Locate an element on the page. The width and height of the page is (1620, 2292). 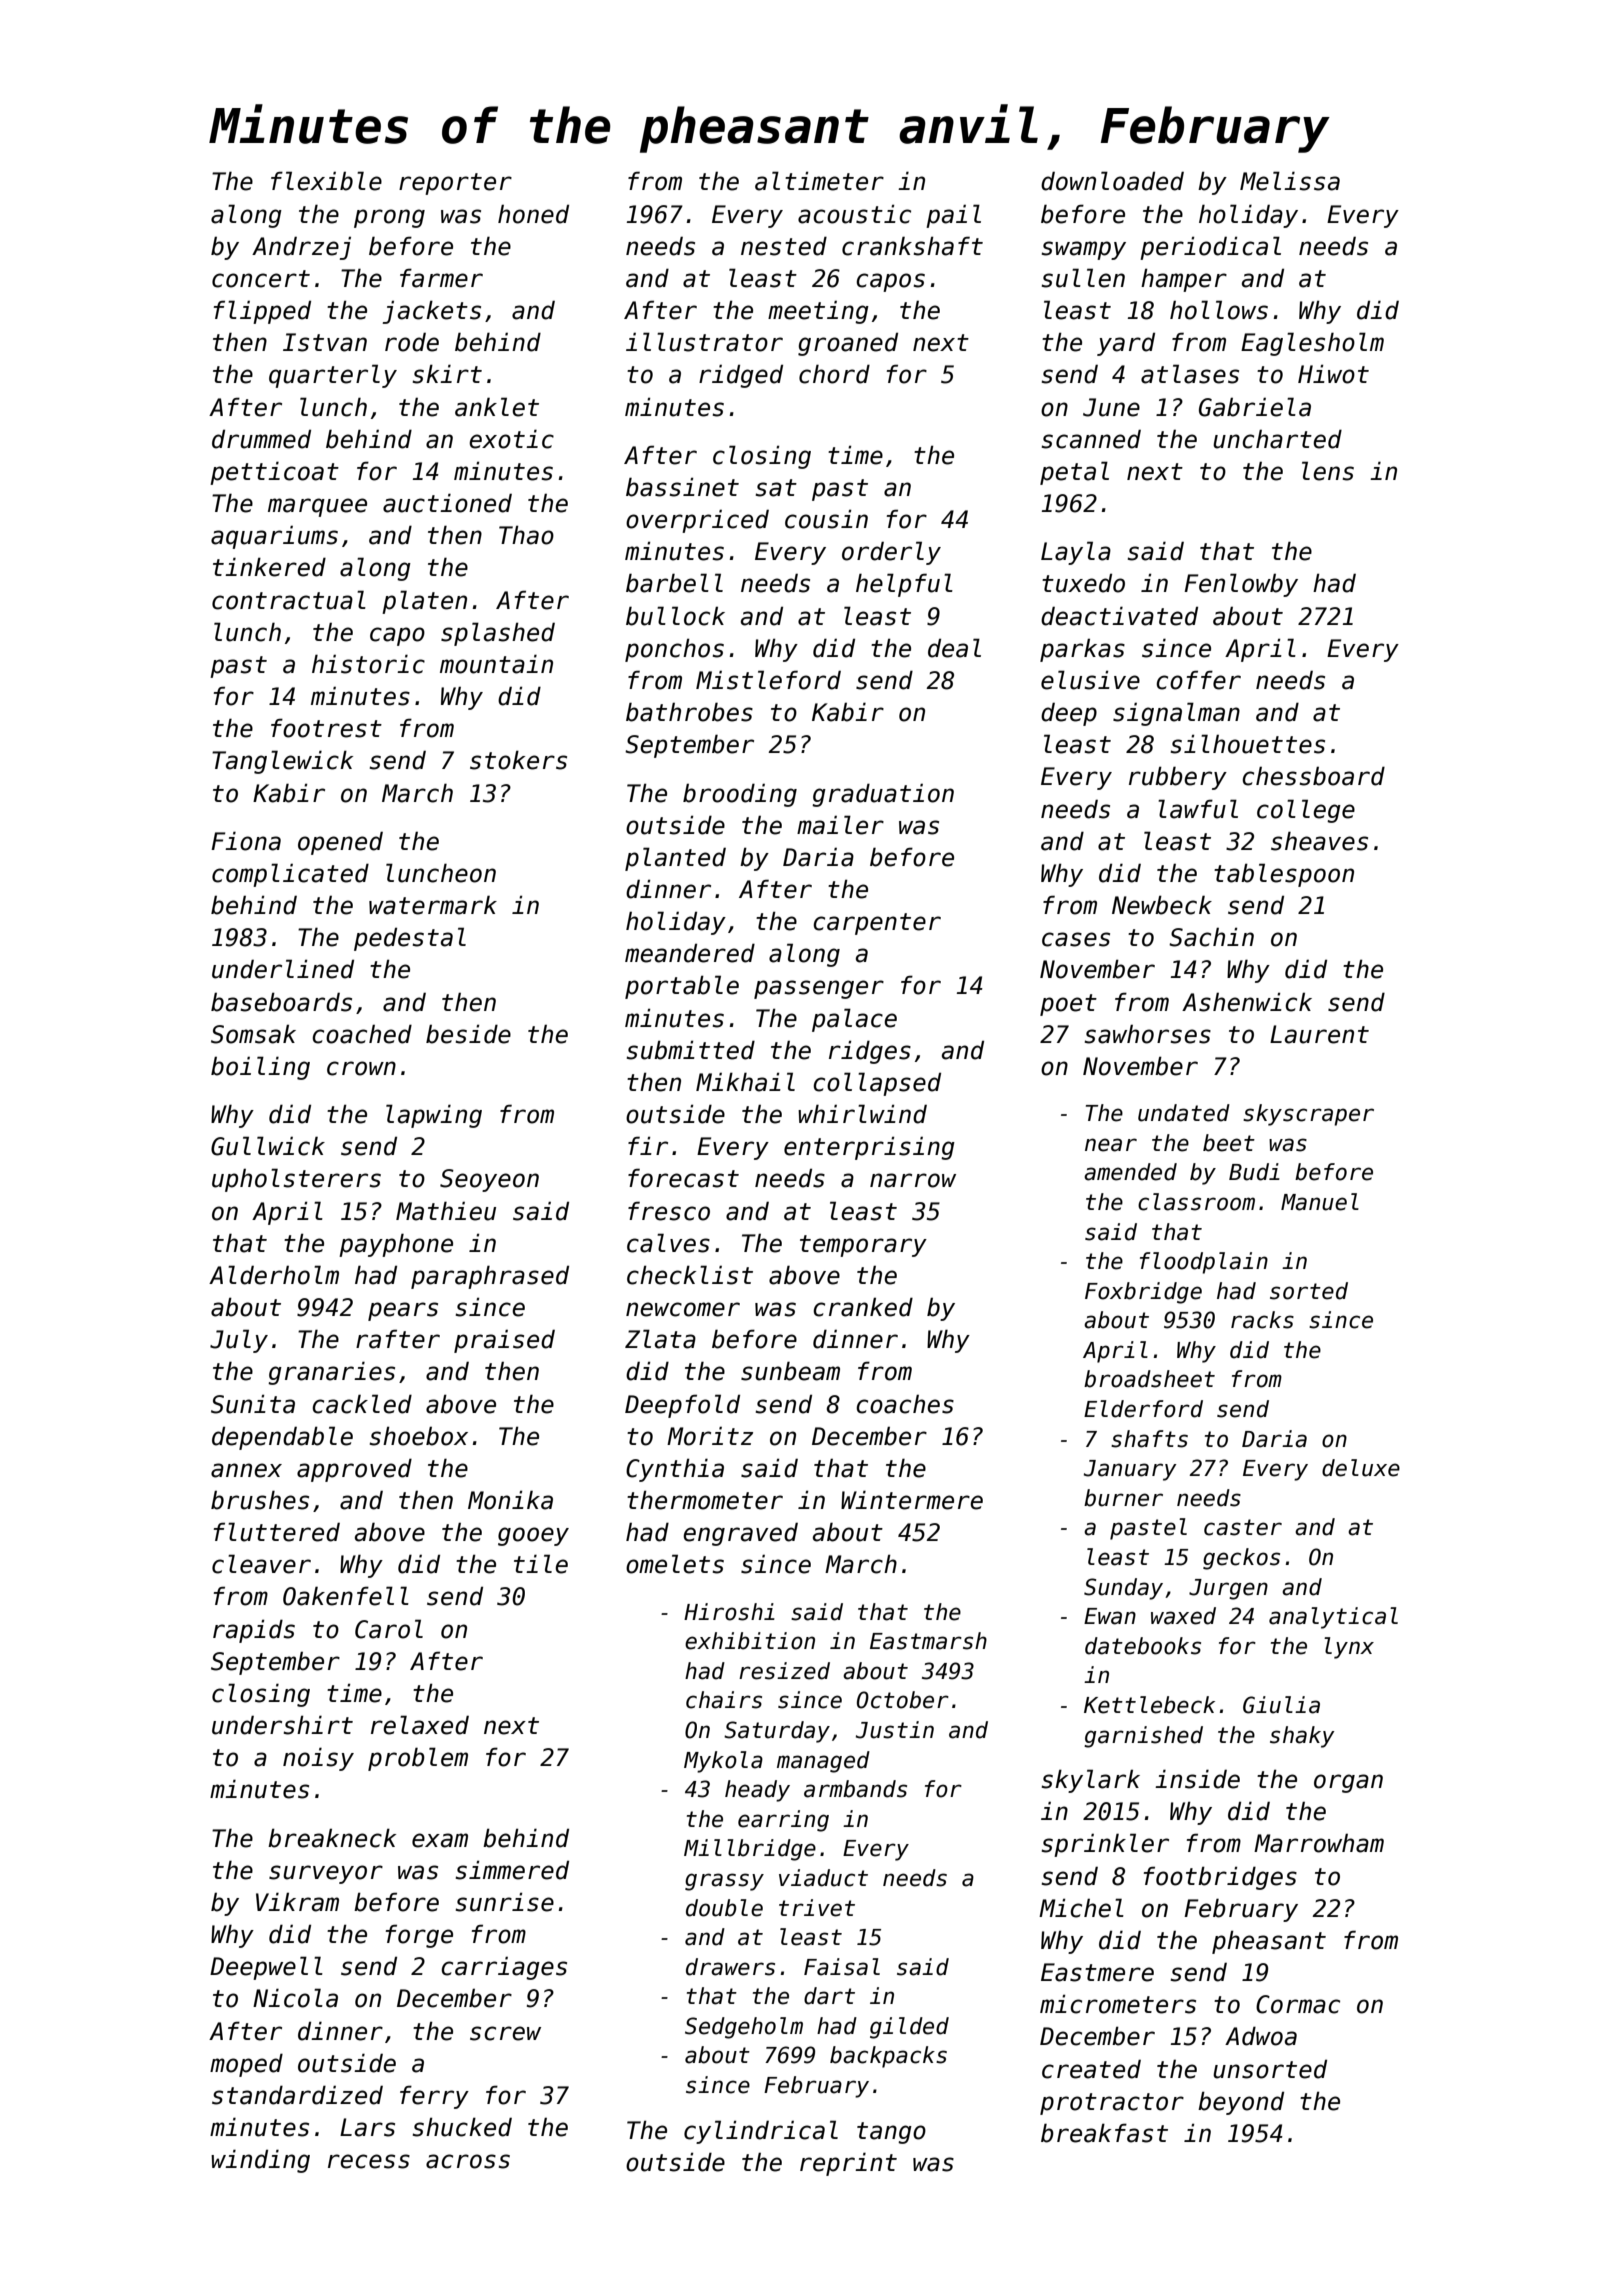
Fenlowby is located at coordinates (1241, 585).
